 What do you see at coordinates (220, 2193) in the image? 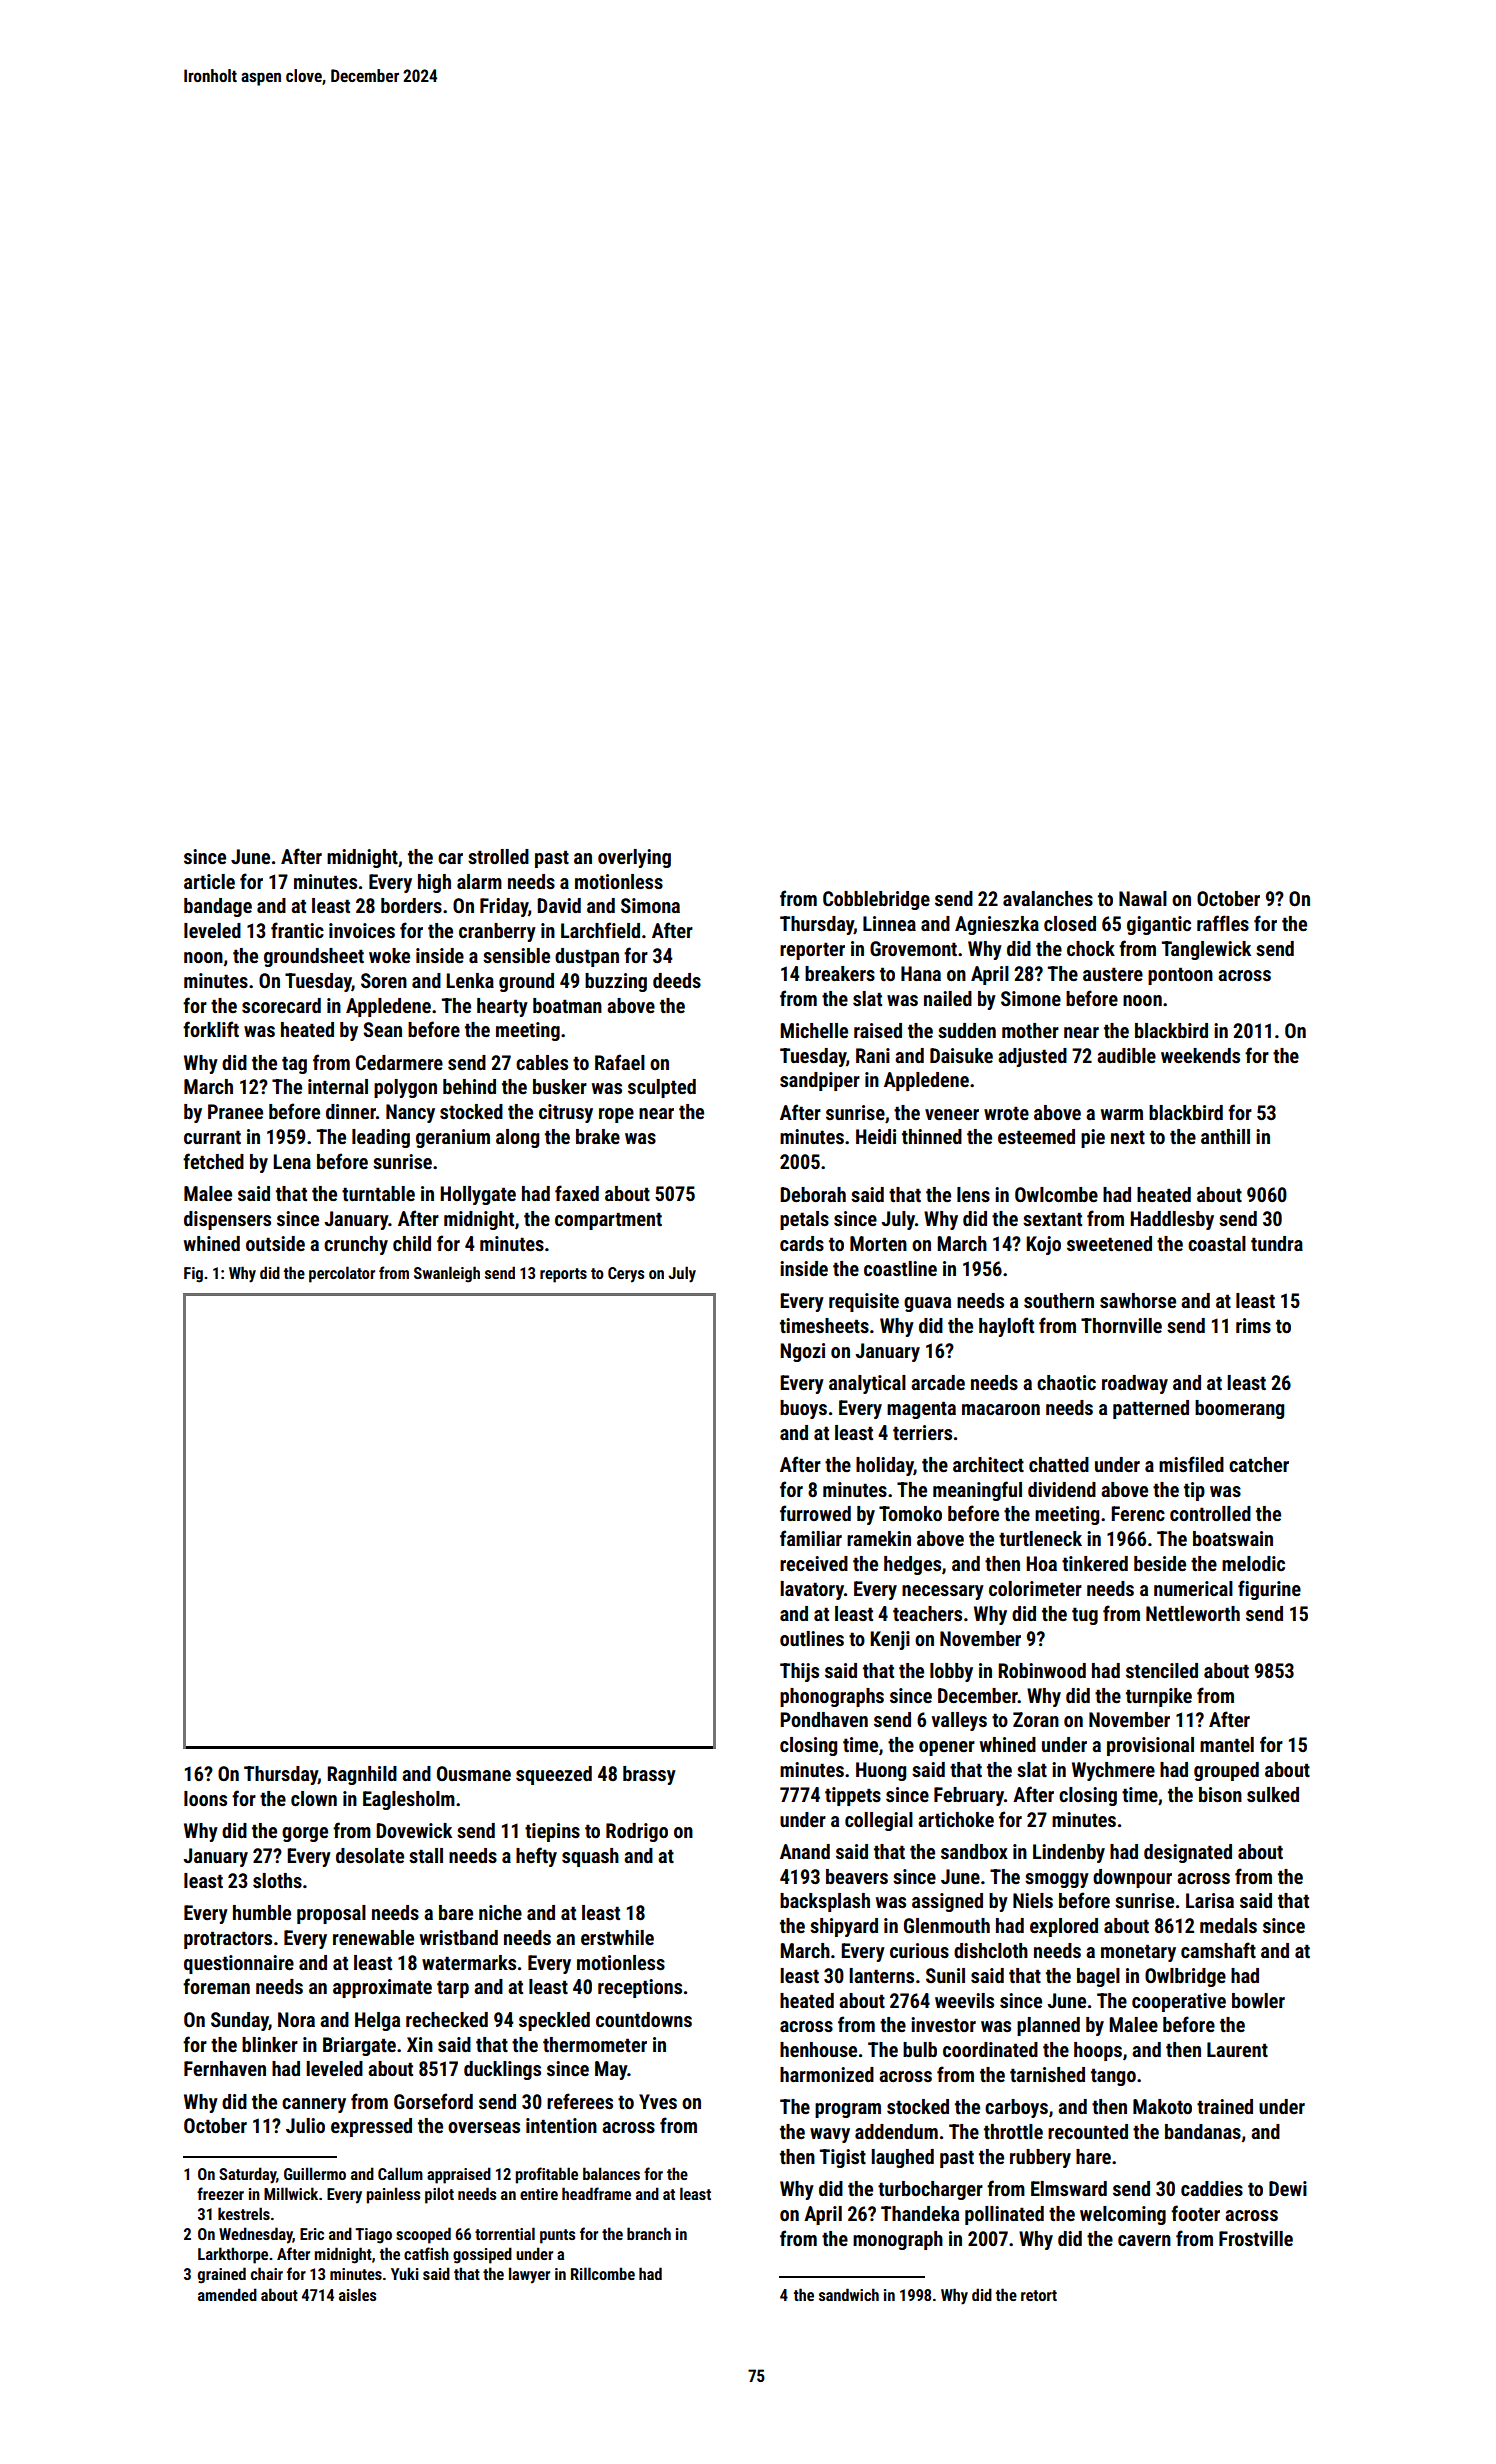
I see `freezer` at bounding box center [220, 2193].
